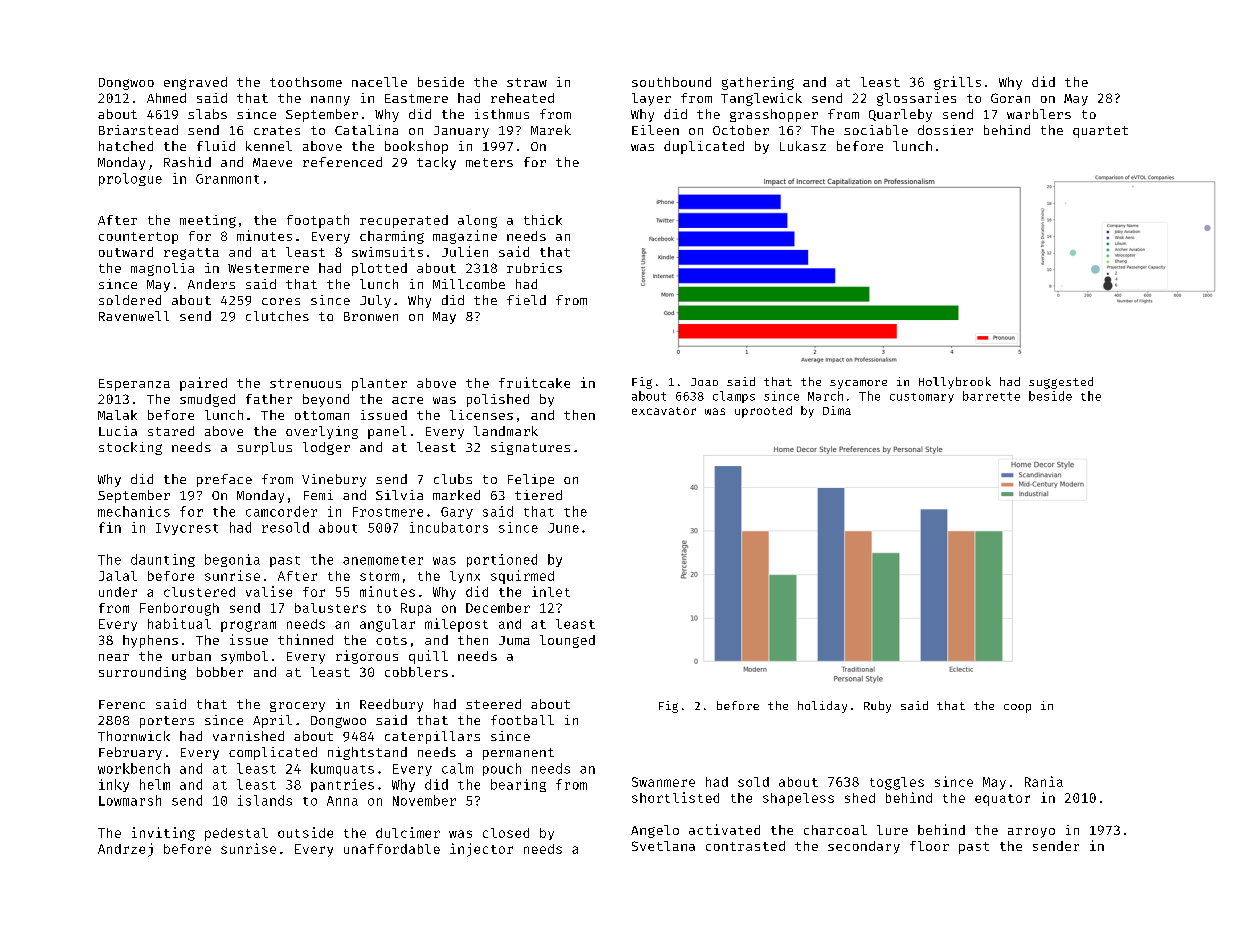 The height and width of the image is (952, 1233). I want to click on Thornwick, so click(134, 736).
